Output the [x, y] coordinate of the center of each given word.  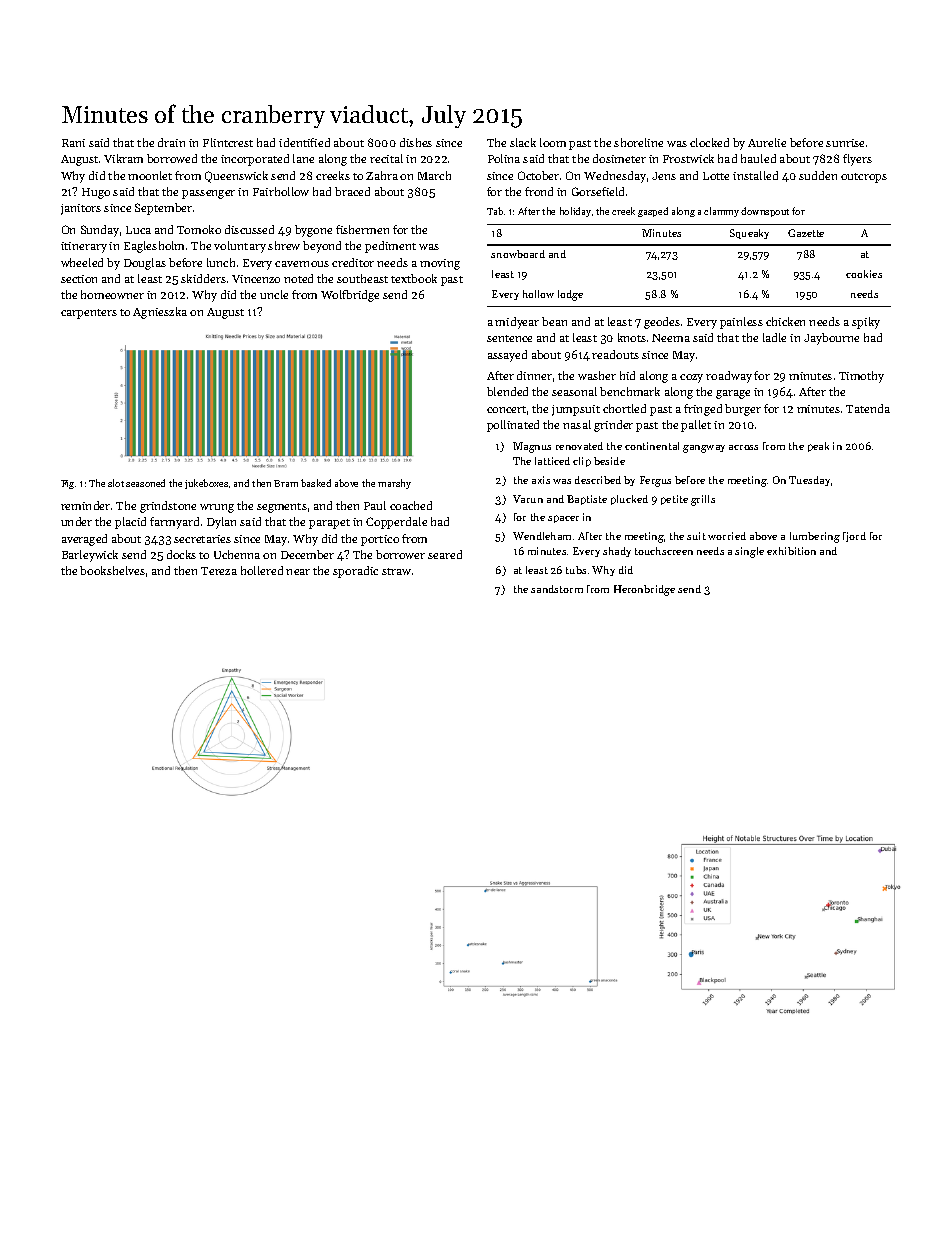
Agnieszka [160, 313]
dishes [416, 142]
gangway [704, 449]
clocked [709, 142]
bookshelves [112, 570]
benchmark [630, 391]
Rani [73, 143]
